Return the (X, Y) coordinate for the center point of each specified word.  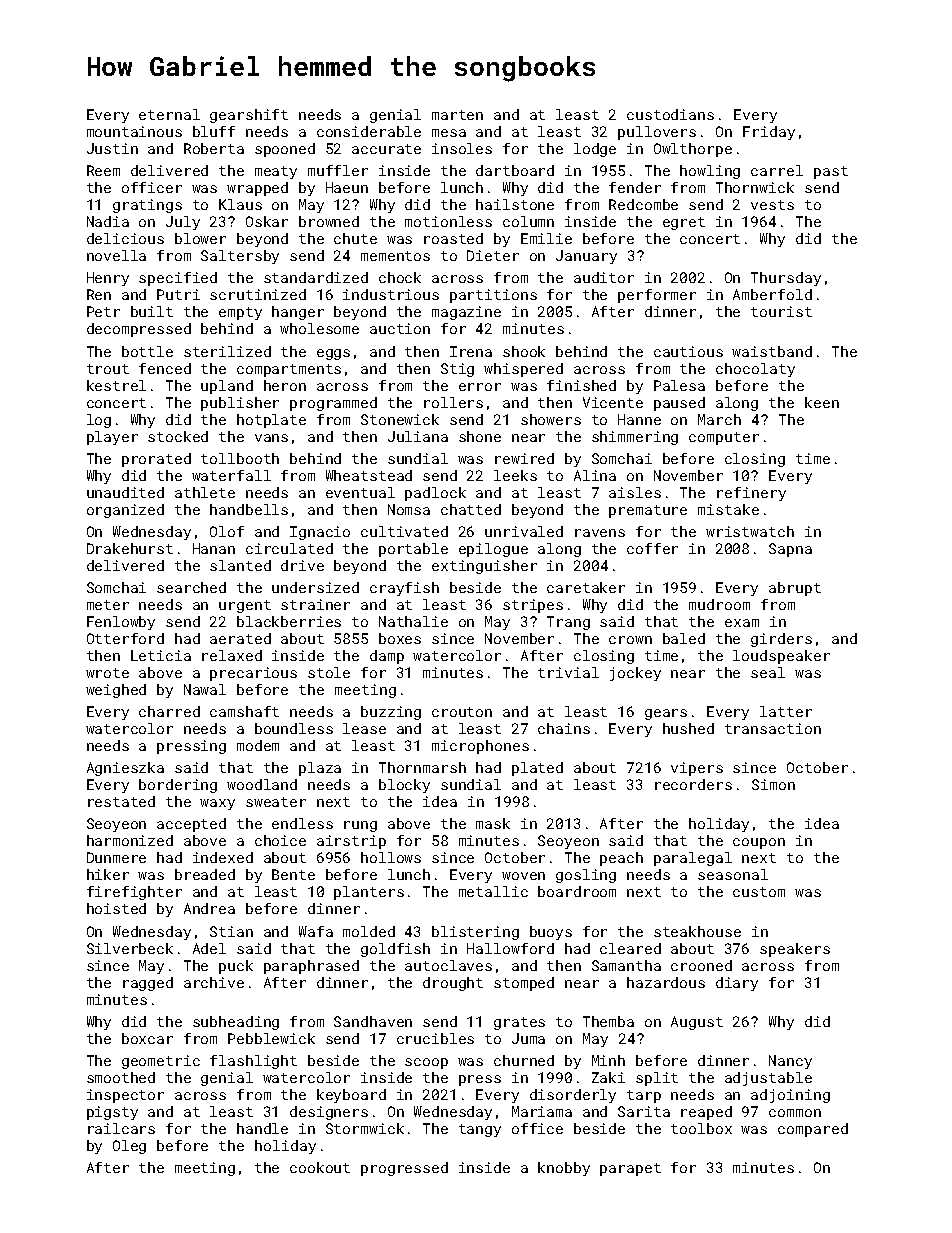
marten (457, 115)
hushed (688, 728)
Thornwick (755, 187)
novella (116, 255)
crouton (462, 712)
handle (262, 1128)
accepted (191, 825)
